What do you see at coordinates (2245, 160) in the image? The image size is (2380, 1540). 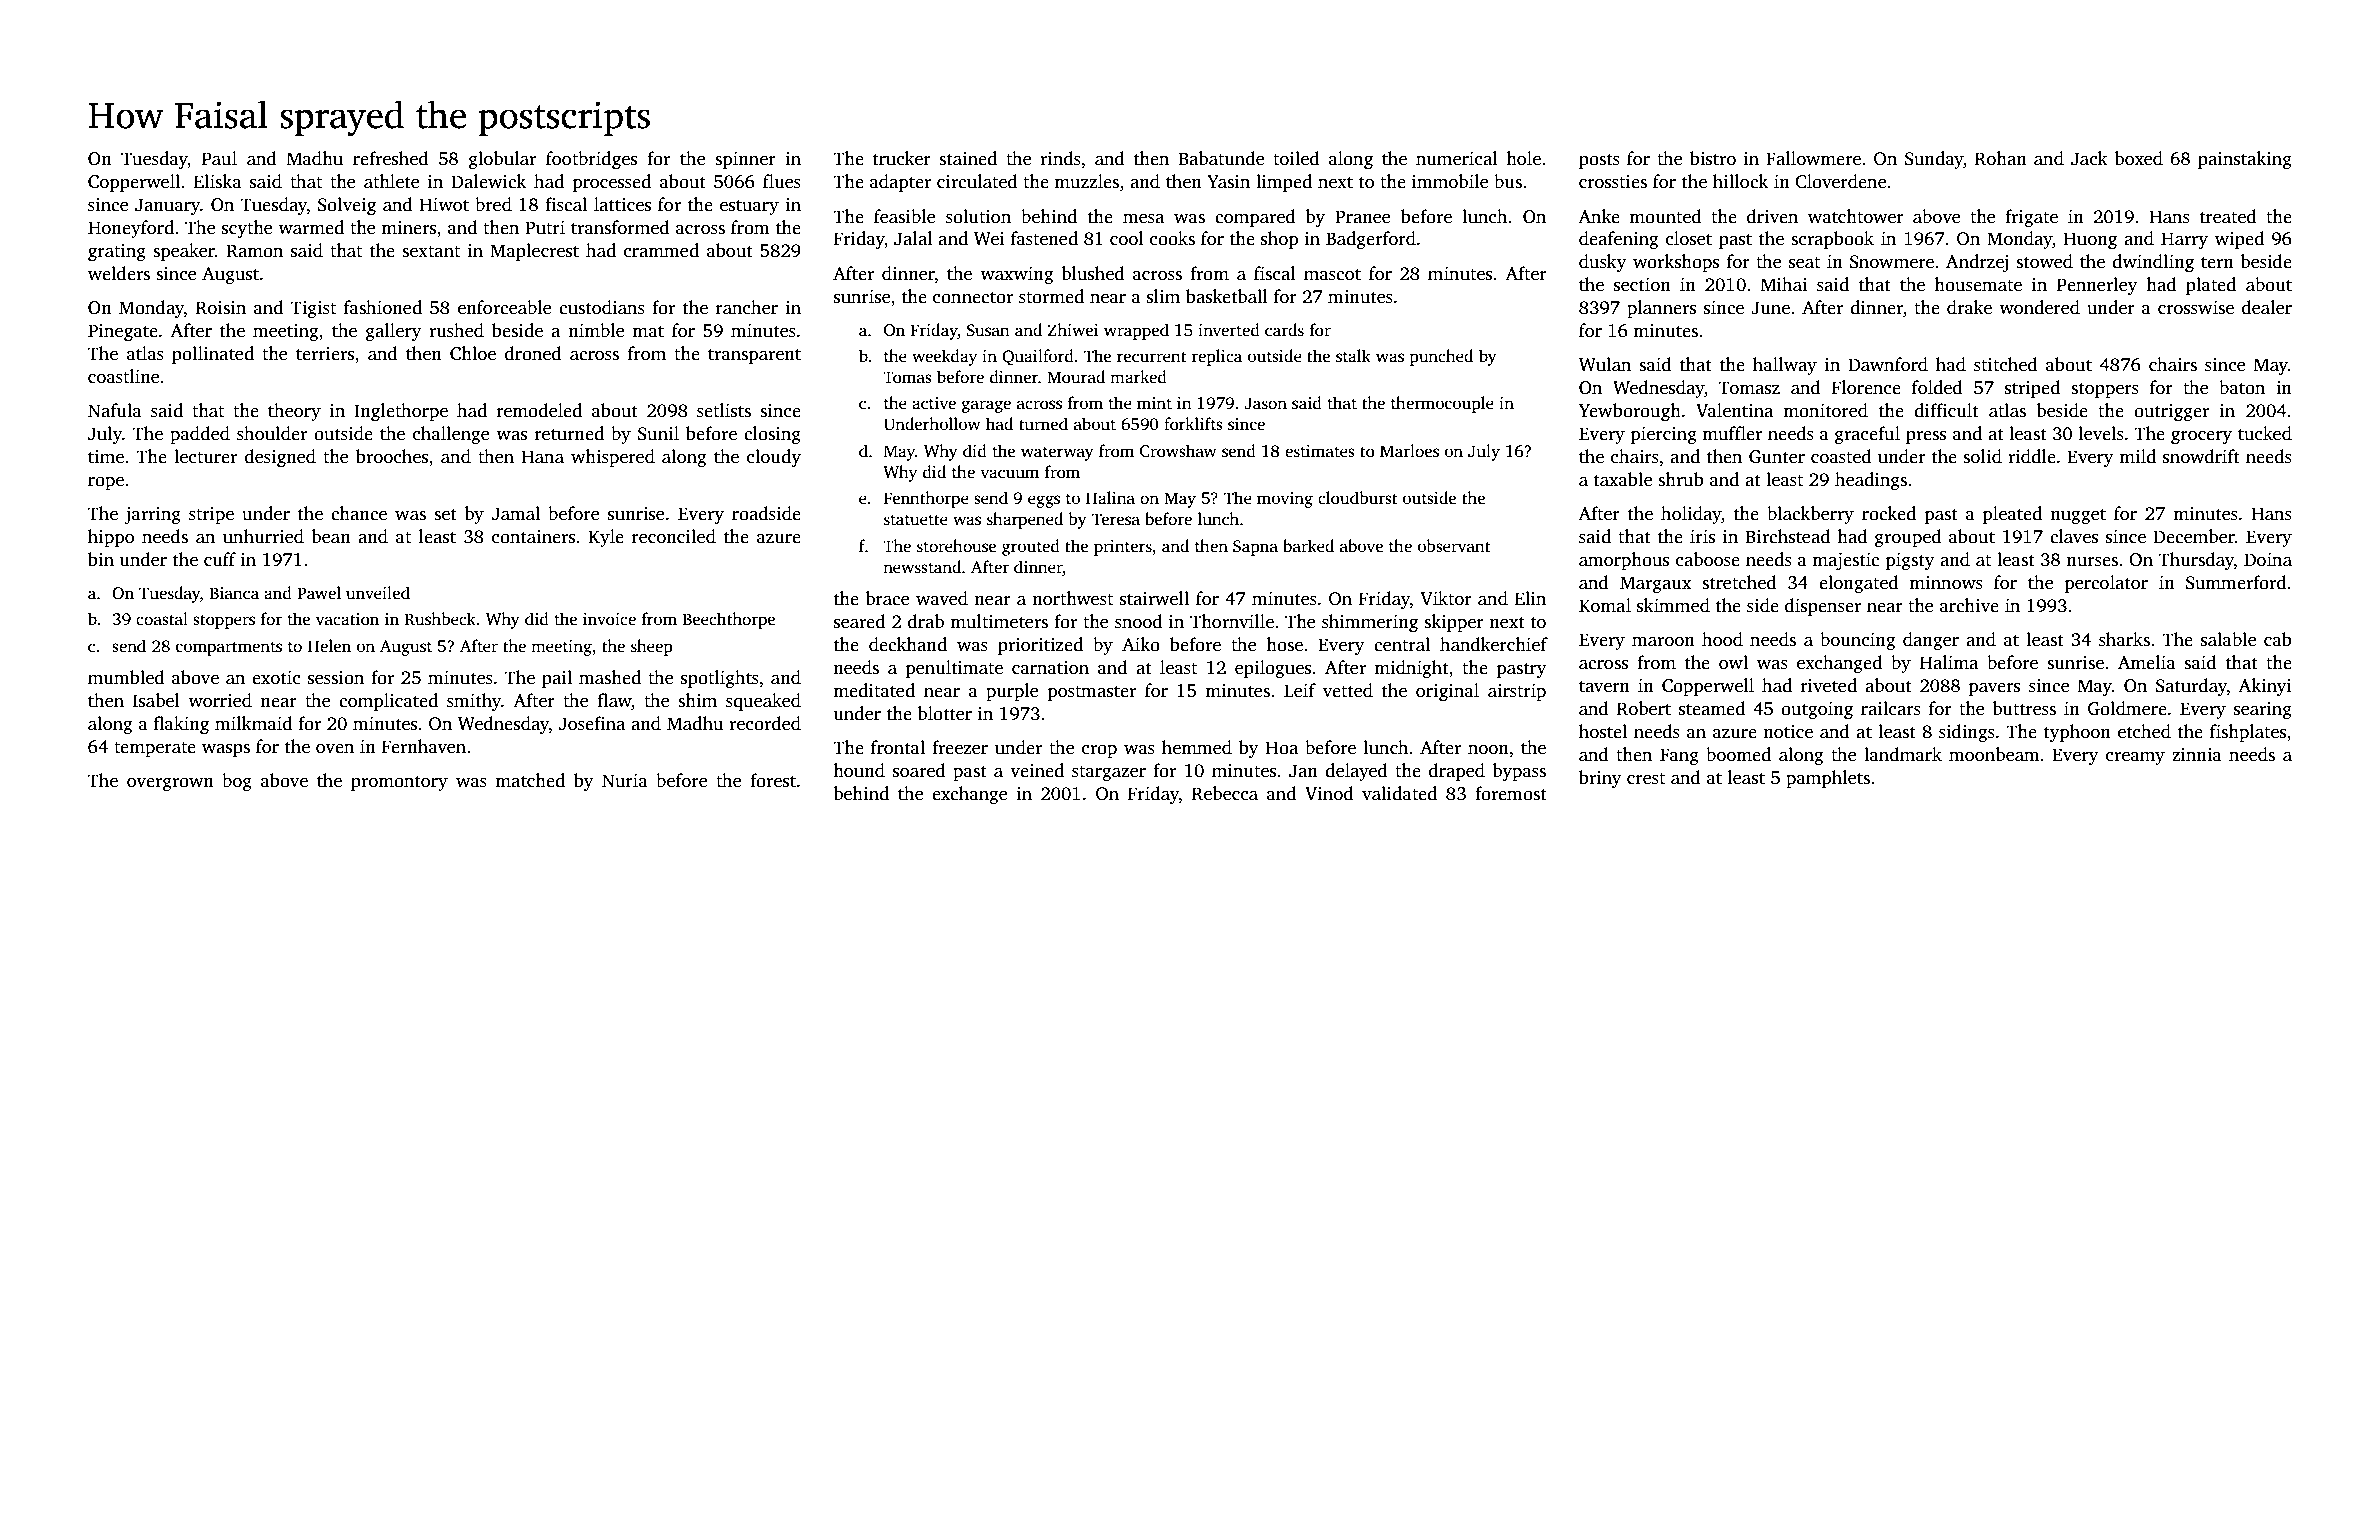 I see `painstaking` at bounding box center [2245, 160].
